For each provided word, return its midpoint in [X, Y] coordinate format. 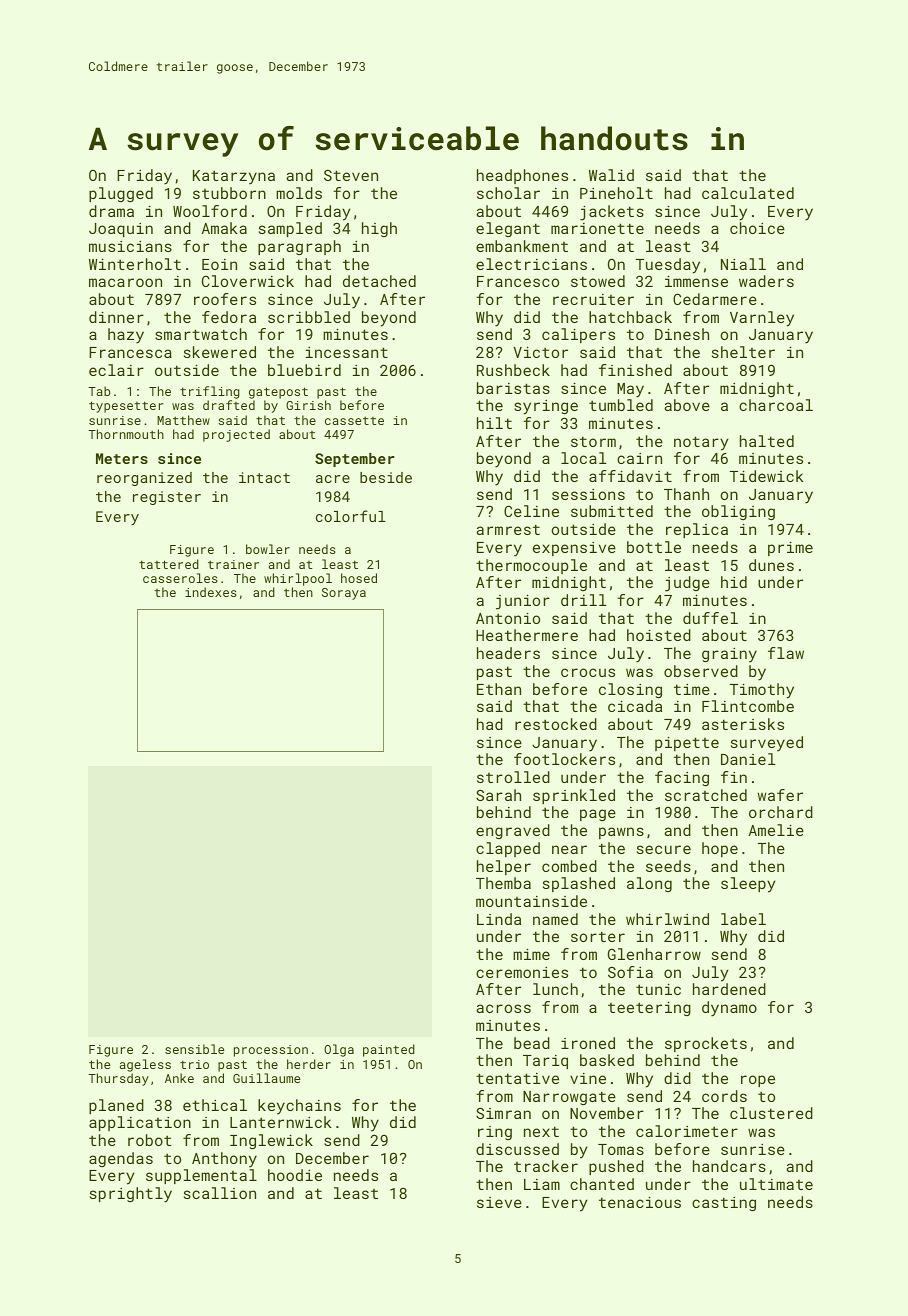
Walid [611, 175]
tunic [658, 989]
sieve [499, 1202]
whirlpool [298, 579]
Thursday [118, 1079]
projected [236, 435]
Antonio [508, 618]
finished [635, 370]
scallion [220, 1193]
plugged [121, 194]
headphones [522, 176]
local [583, 458]
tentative [517, 1078]
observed [701, 671]
